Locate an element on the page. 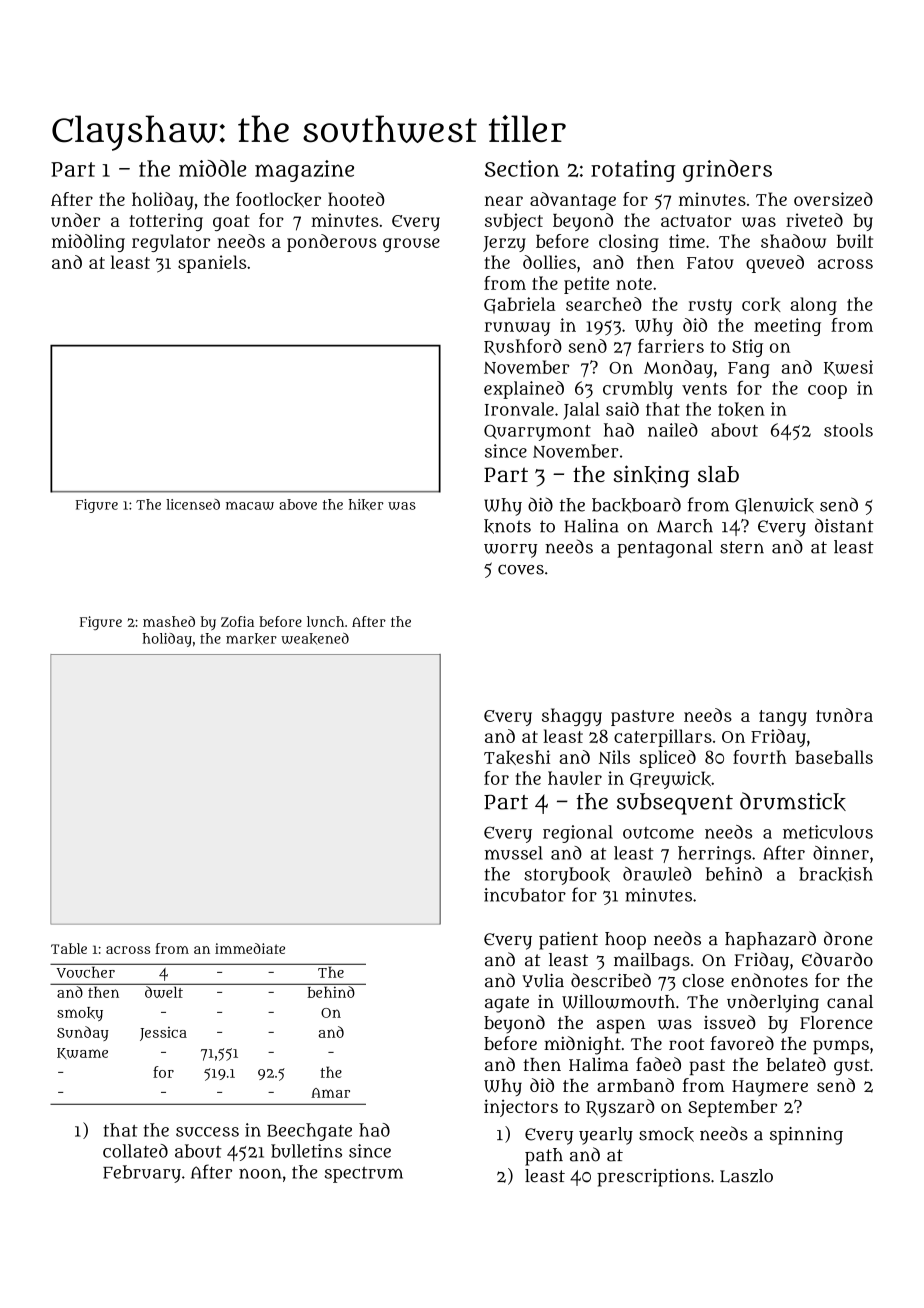  drone is located at coordinates (848, 938).
